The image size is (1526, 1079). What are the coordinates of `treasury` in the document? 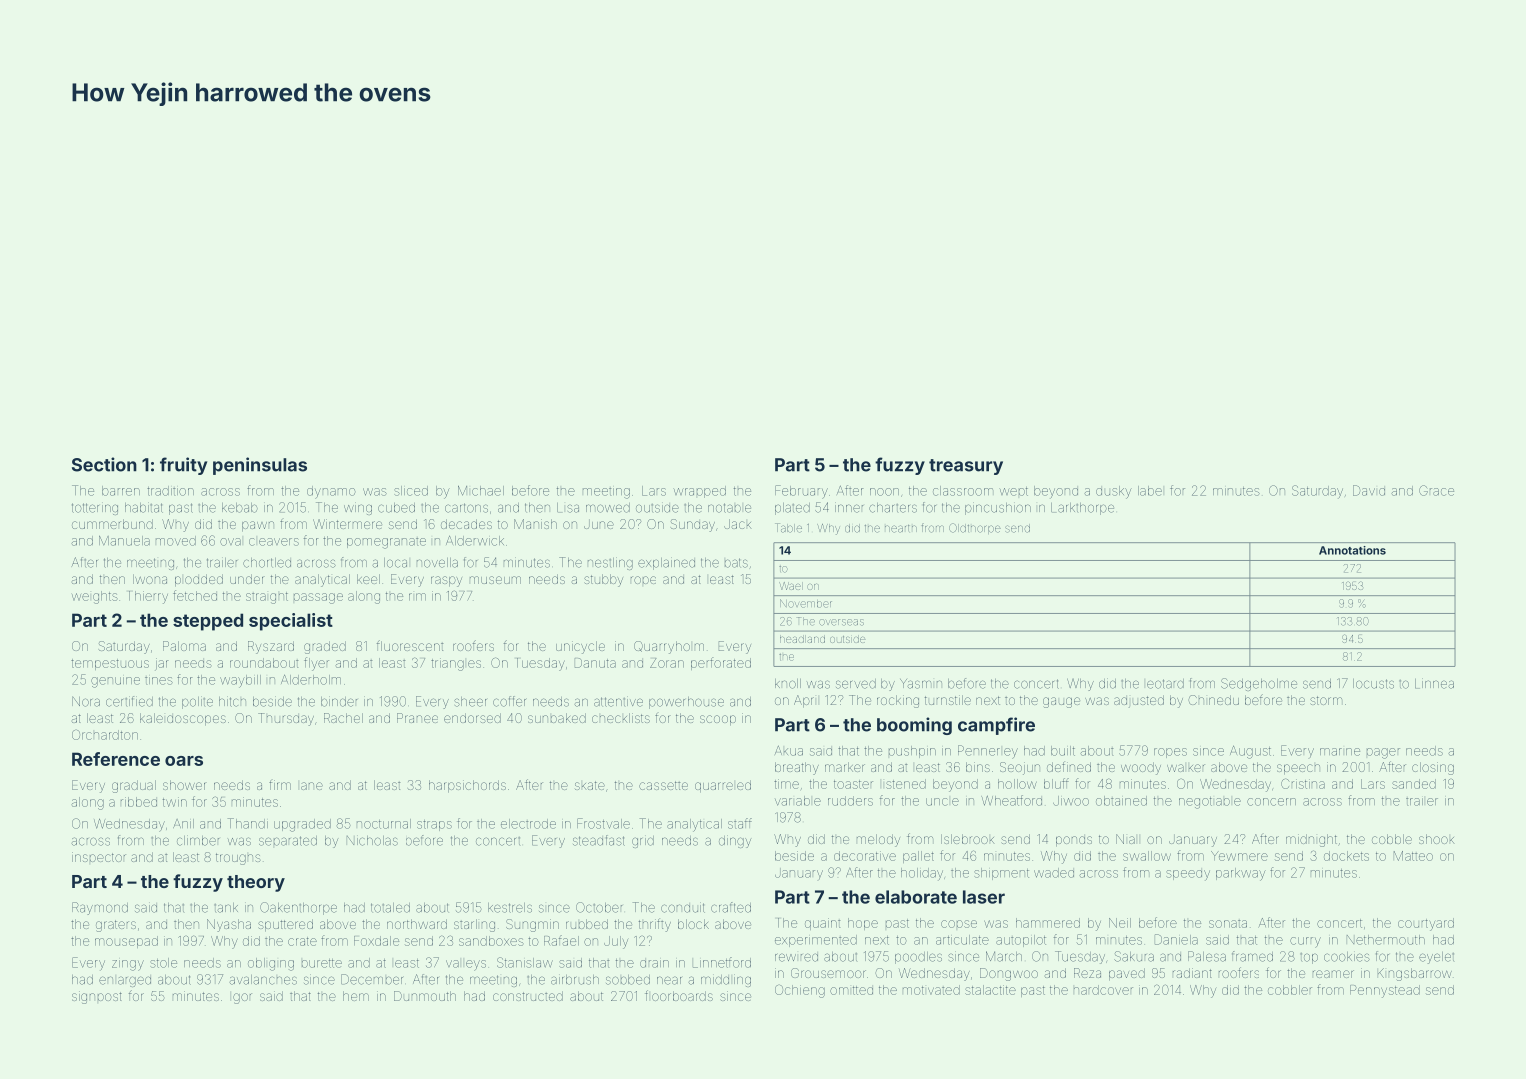 It's located at (966, 467).
